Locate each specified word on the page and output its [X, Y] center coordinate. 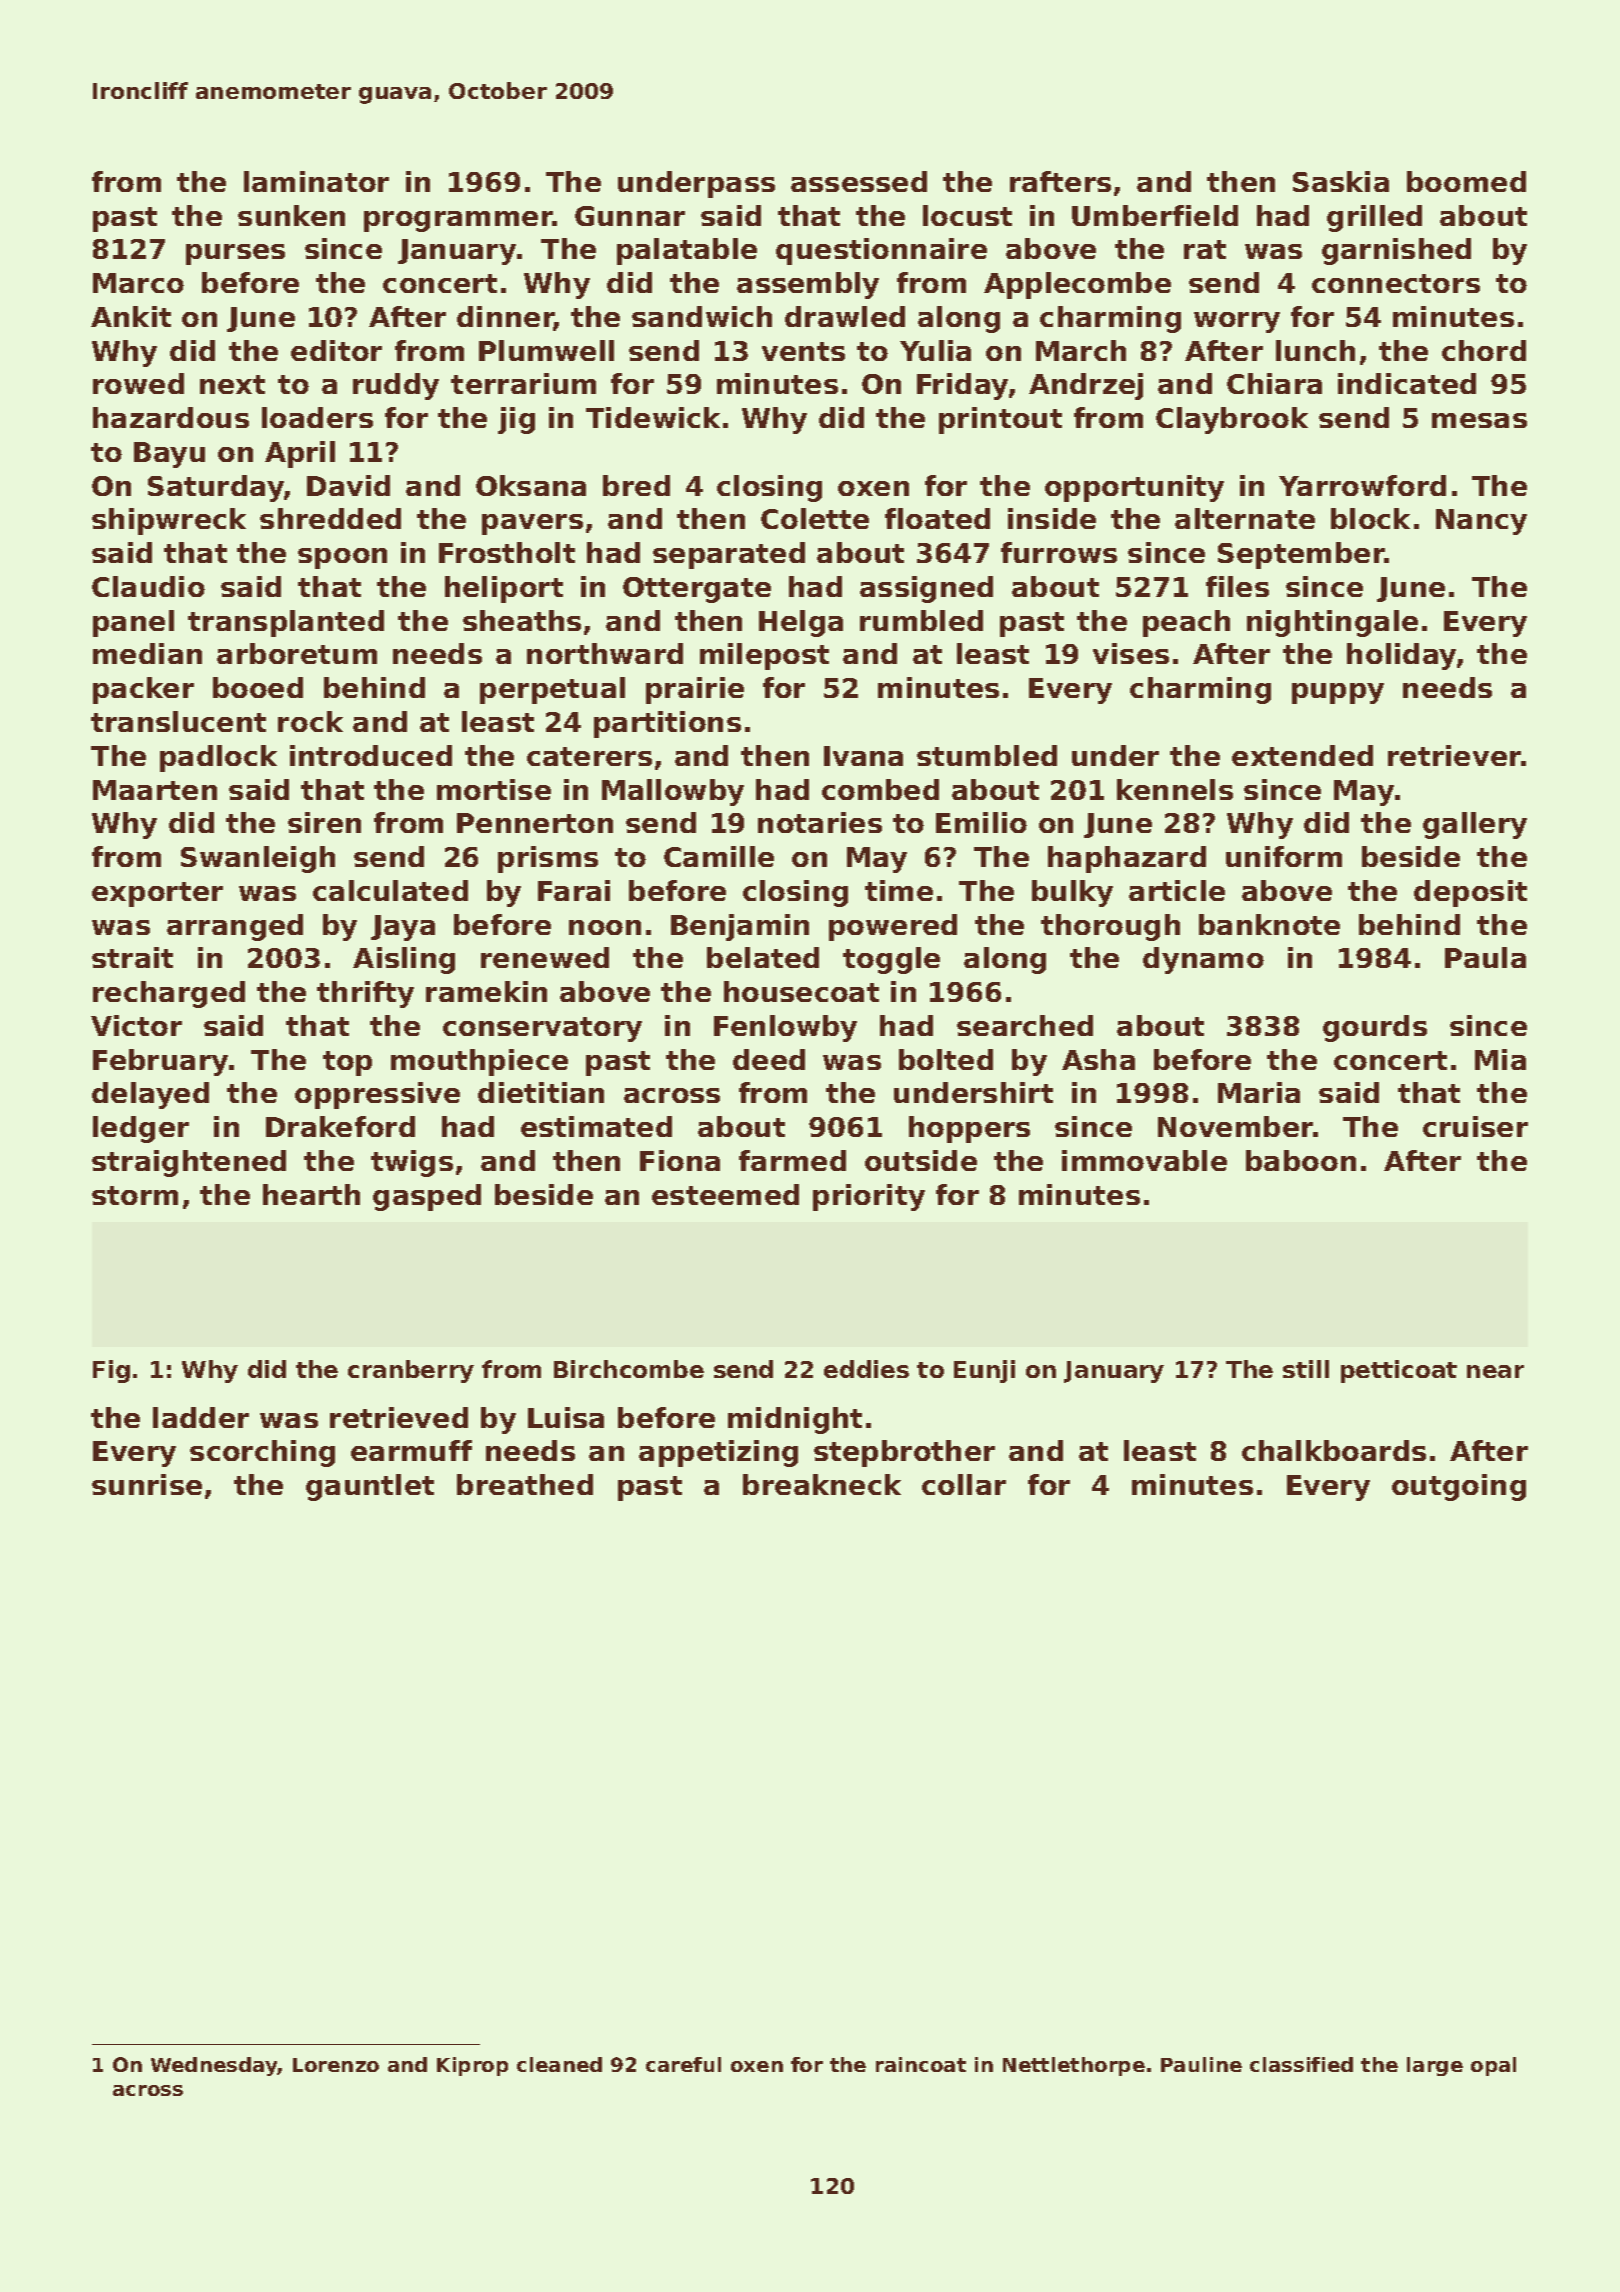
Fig [111, 1371]
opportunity [1134, 488]
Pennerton [535, 823]
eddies [866, 1369]
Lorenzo [336, 2065]
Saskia [1341, 181]
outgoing [1459, 1487]
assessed [859, 181]
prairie [695, 690]
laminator [316, 181]
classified [1301, 2064]
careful [683, 2064]
